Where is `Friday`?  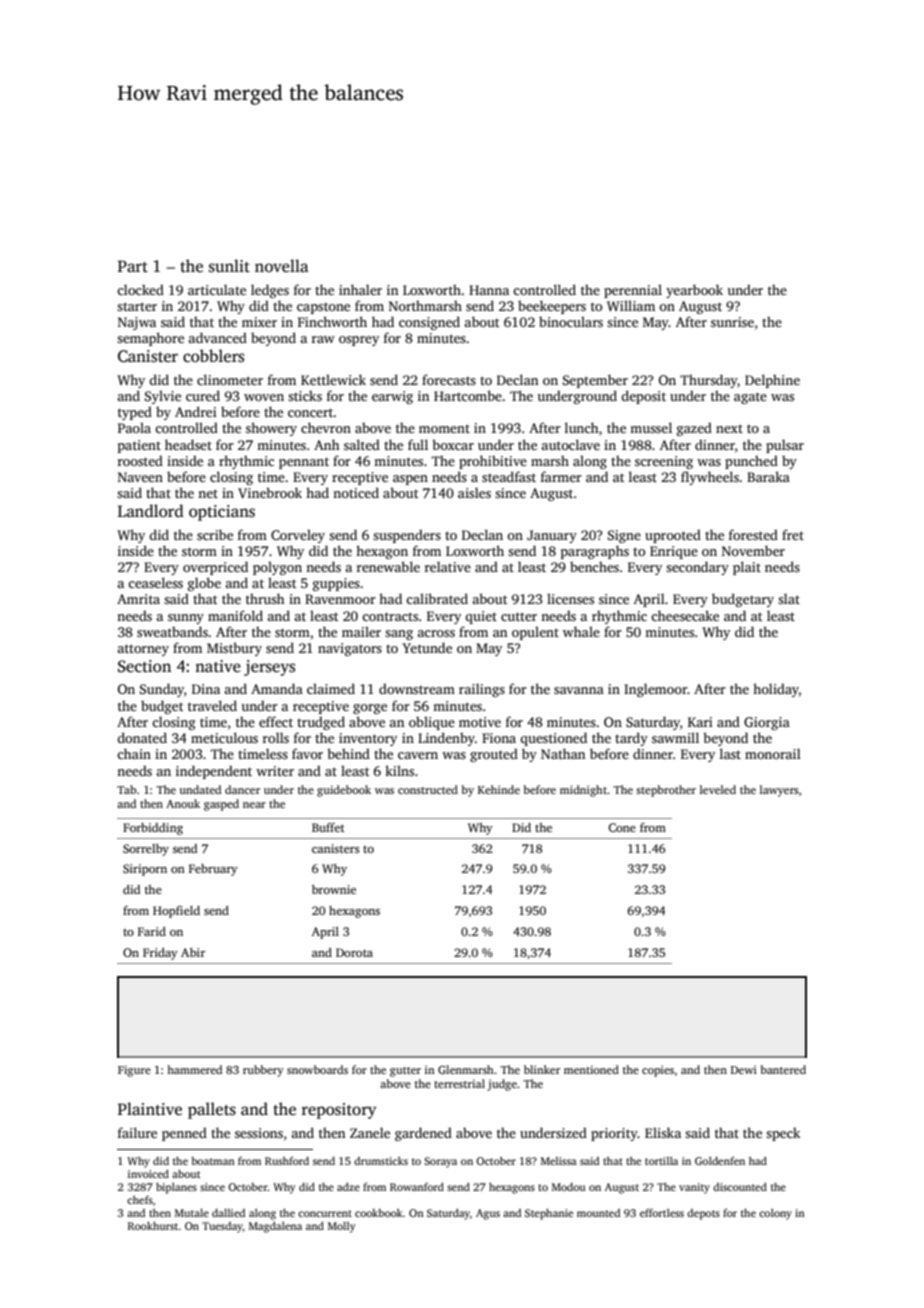
Friday is located at coordinates (160, 954).
